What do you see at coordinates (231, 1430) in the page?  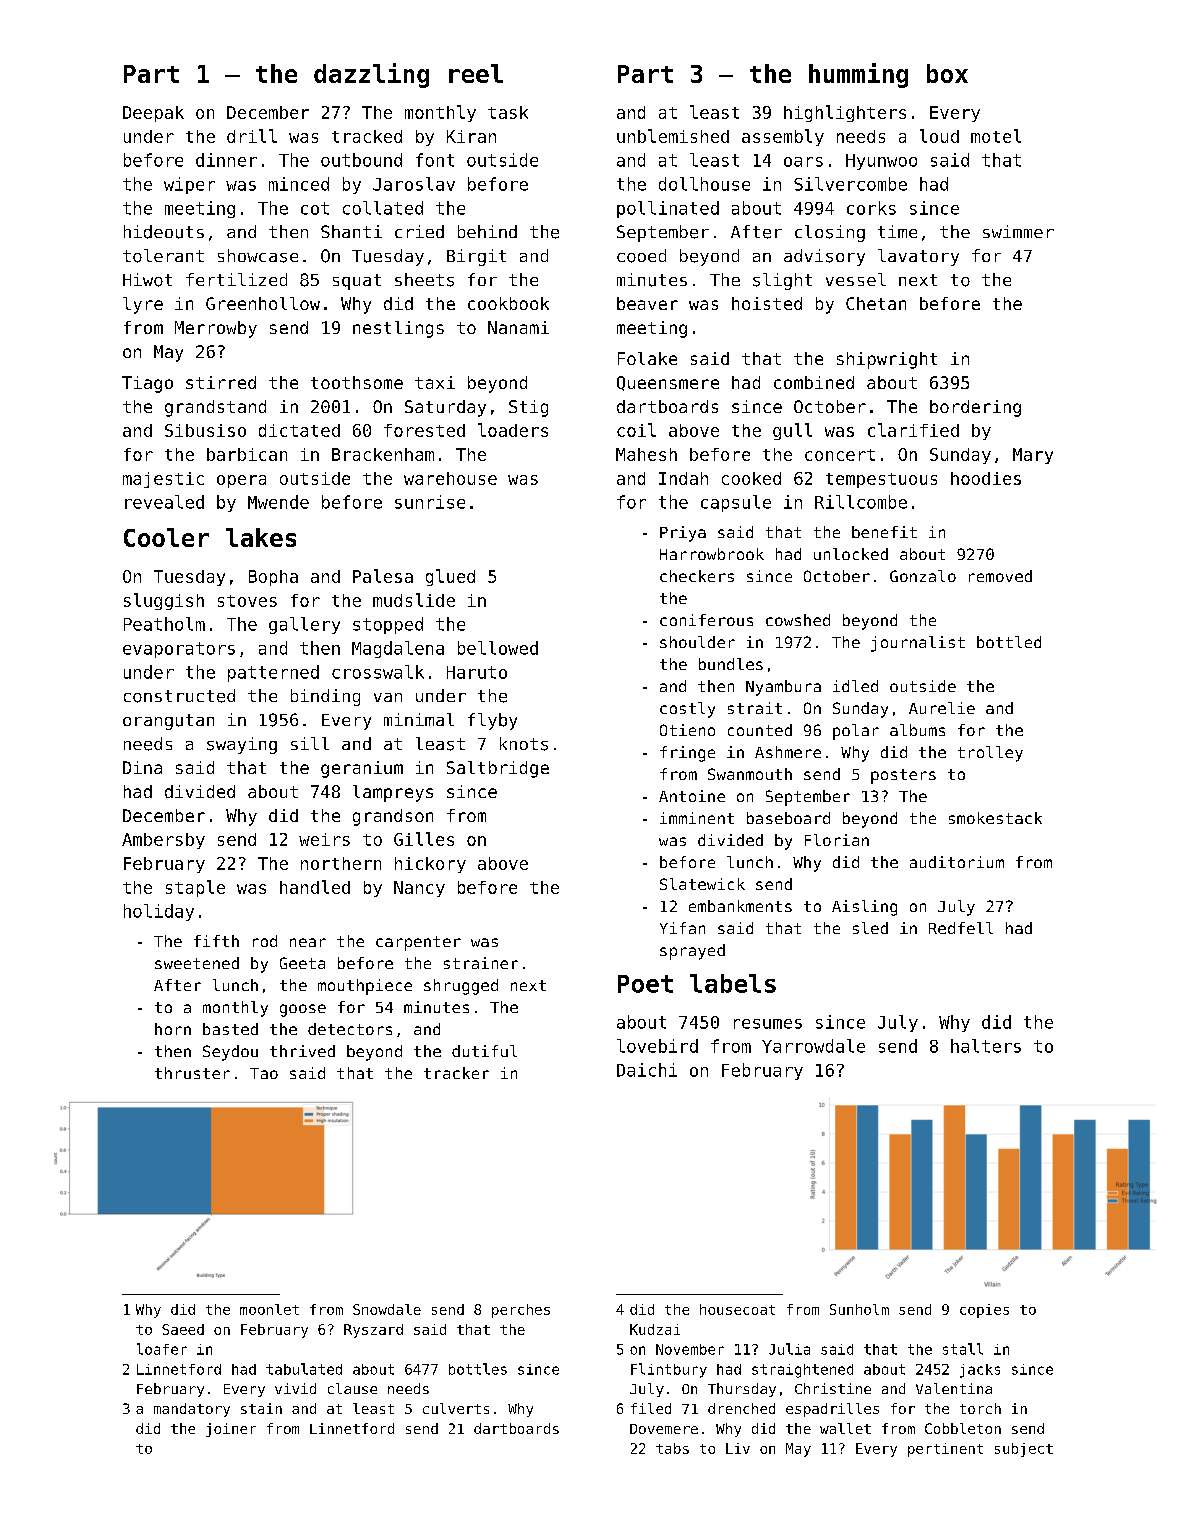 I see `joiner` at bounding box center [231, 1430].
